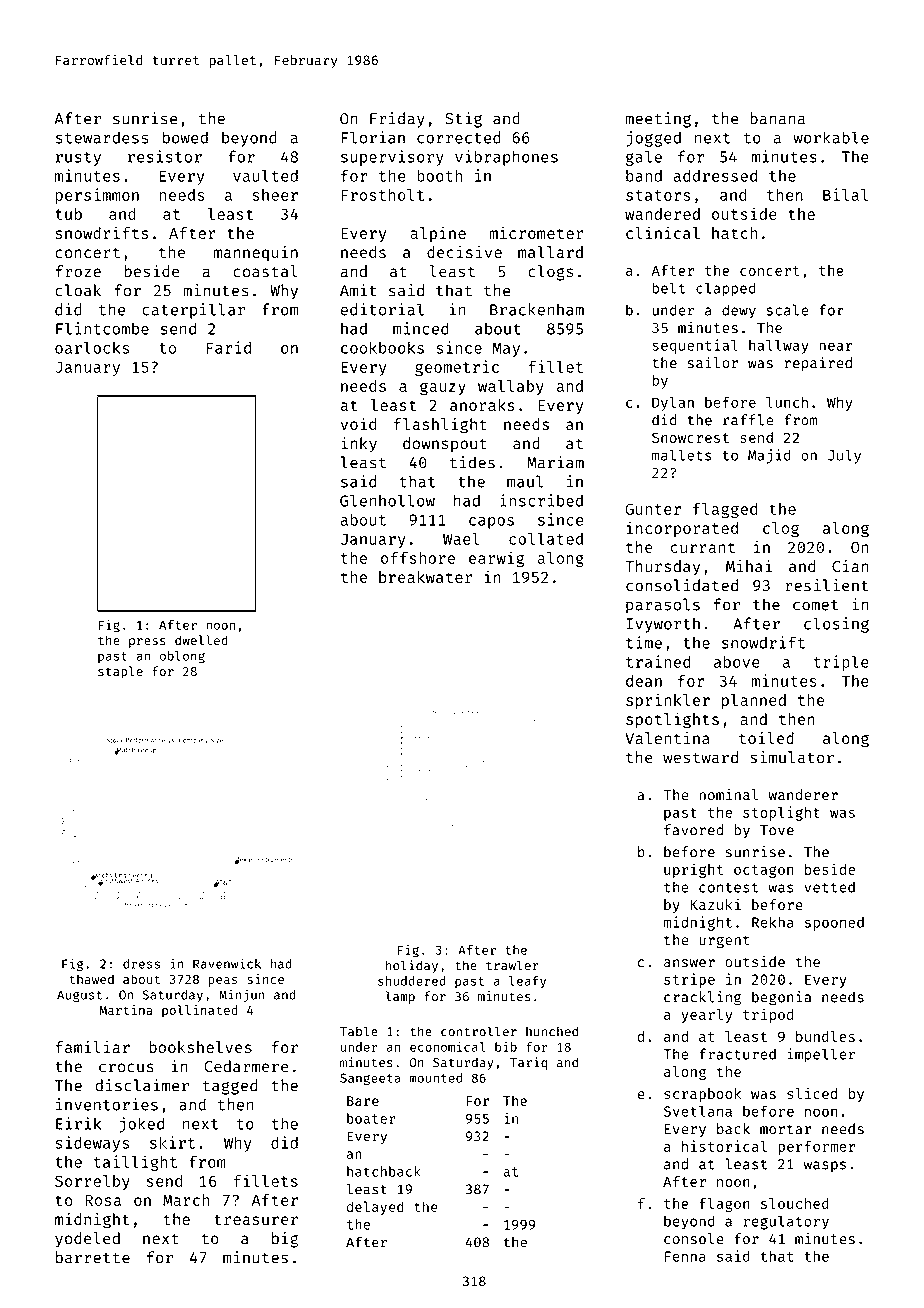 The image size is (924, 1308). Describe the element at coordinates (512, 965) in the image. I see `trawler` at that location.
